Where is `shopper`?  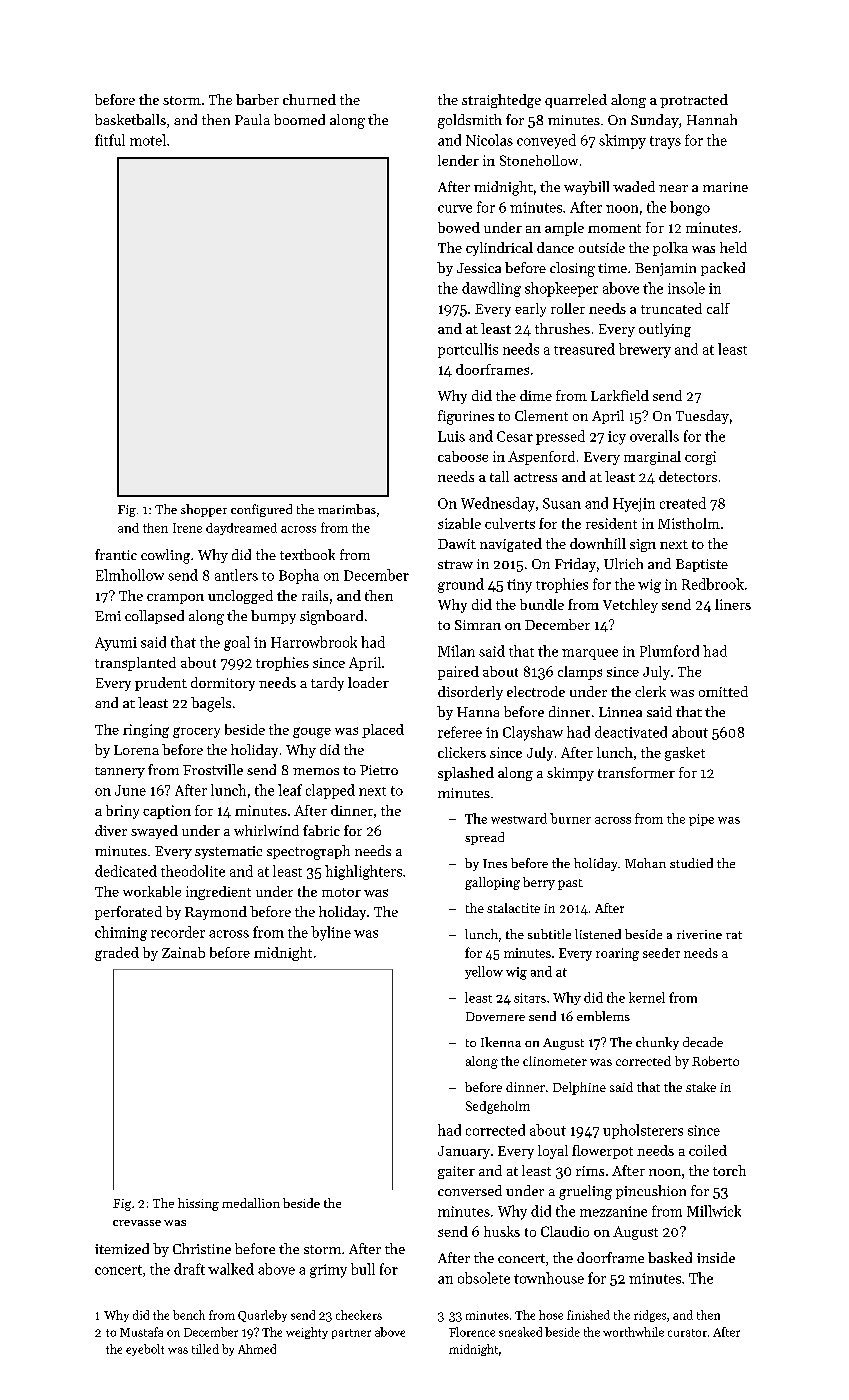 shopper is located at coordinates (204, 510).
